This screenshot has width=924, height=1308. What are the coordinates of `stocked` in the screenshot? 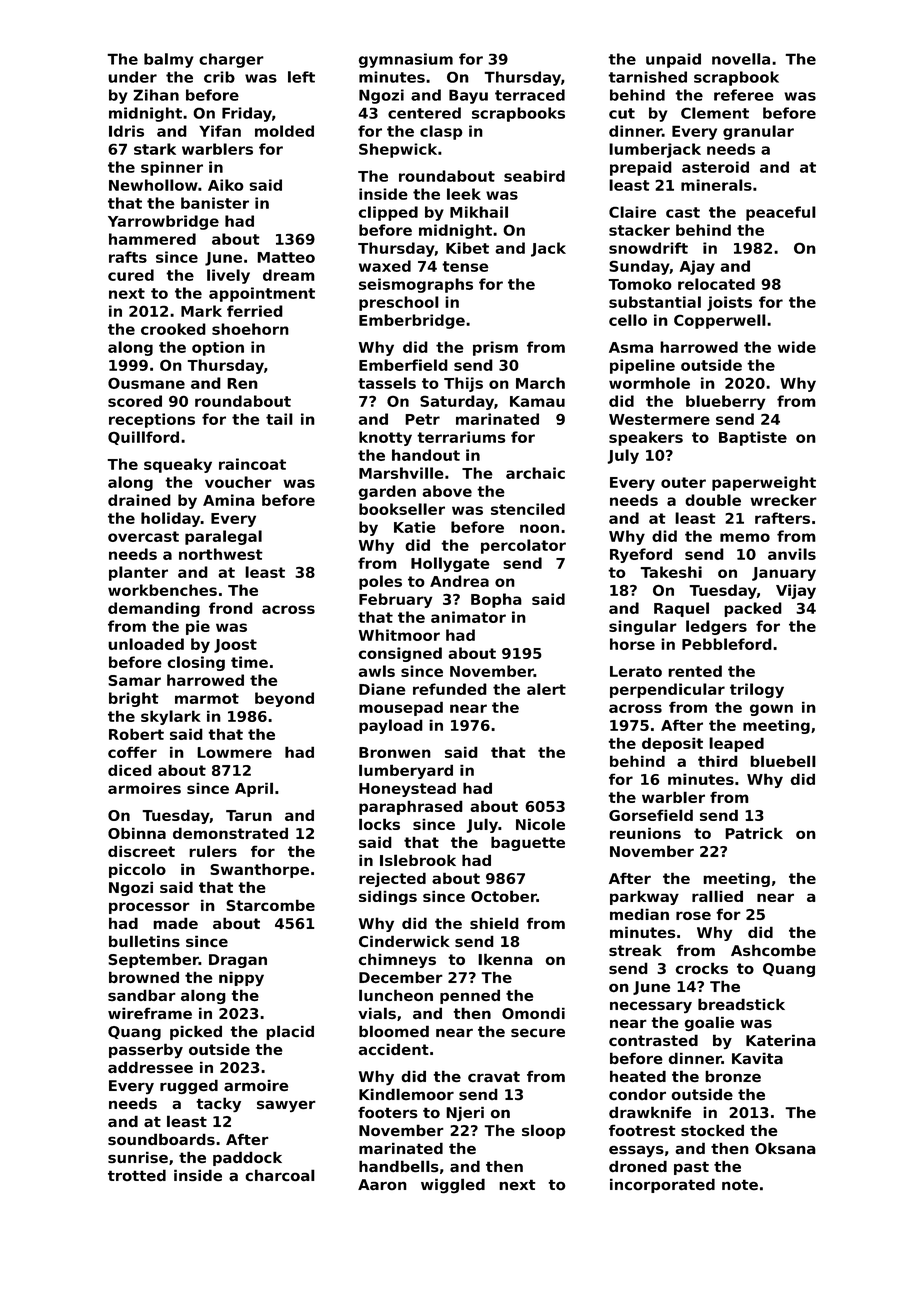 It's located at (712, 1130).
